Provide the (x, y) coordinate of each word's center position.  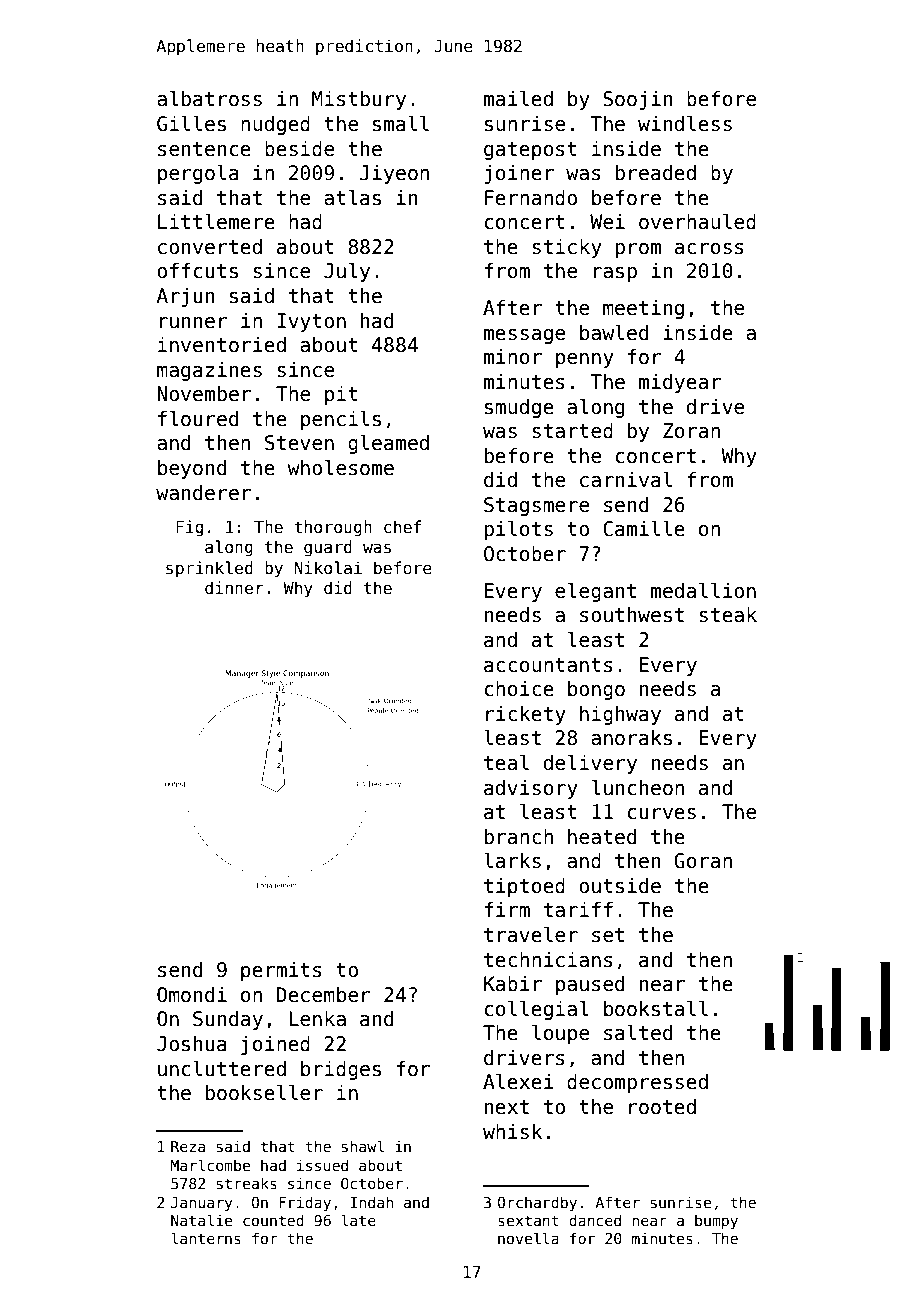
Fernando (531, 198)
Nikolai (328, 567)
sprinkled (209, 569)
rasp (615, 274)
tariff (578, 910)
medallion (703, 591)
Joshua (192, 1044)
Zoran (691, 431)
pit (341, 395)
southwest (632, 615)
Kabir (513, 984)
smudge (519, 408)
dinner (234, 587)
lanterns (206, 1238)
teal (506, 763)
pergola (198, 174)
